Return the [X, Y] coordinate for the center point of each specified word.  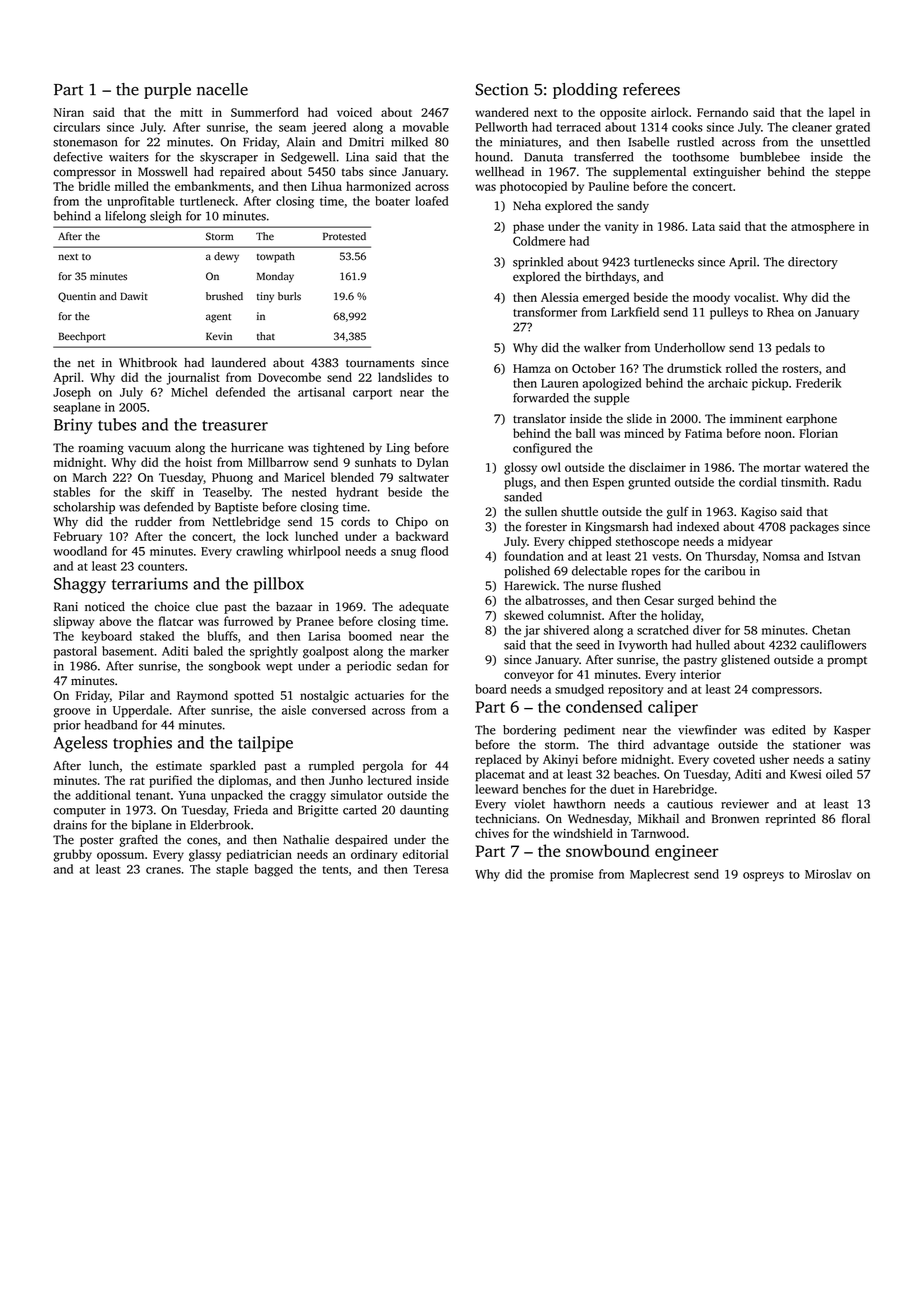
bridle [94, 186]
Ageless [80, 744]
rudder [153, 522]
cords [355, 522]
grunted [649, 483]
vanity [622, 228]
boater [392, 201]
